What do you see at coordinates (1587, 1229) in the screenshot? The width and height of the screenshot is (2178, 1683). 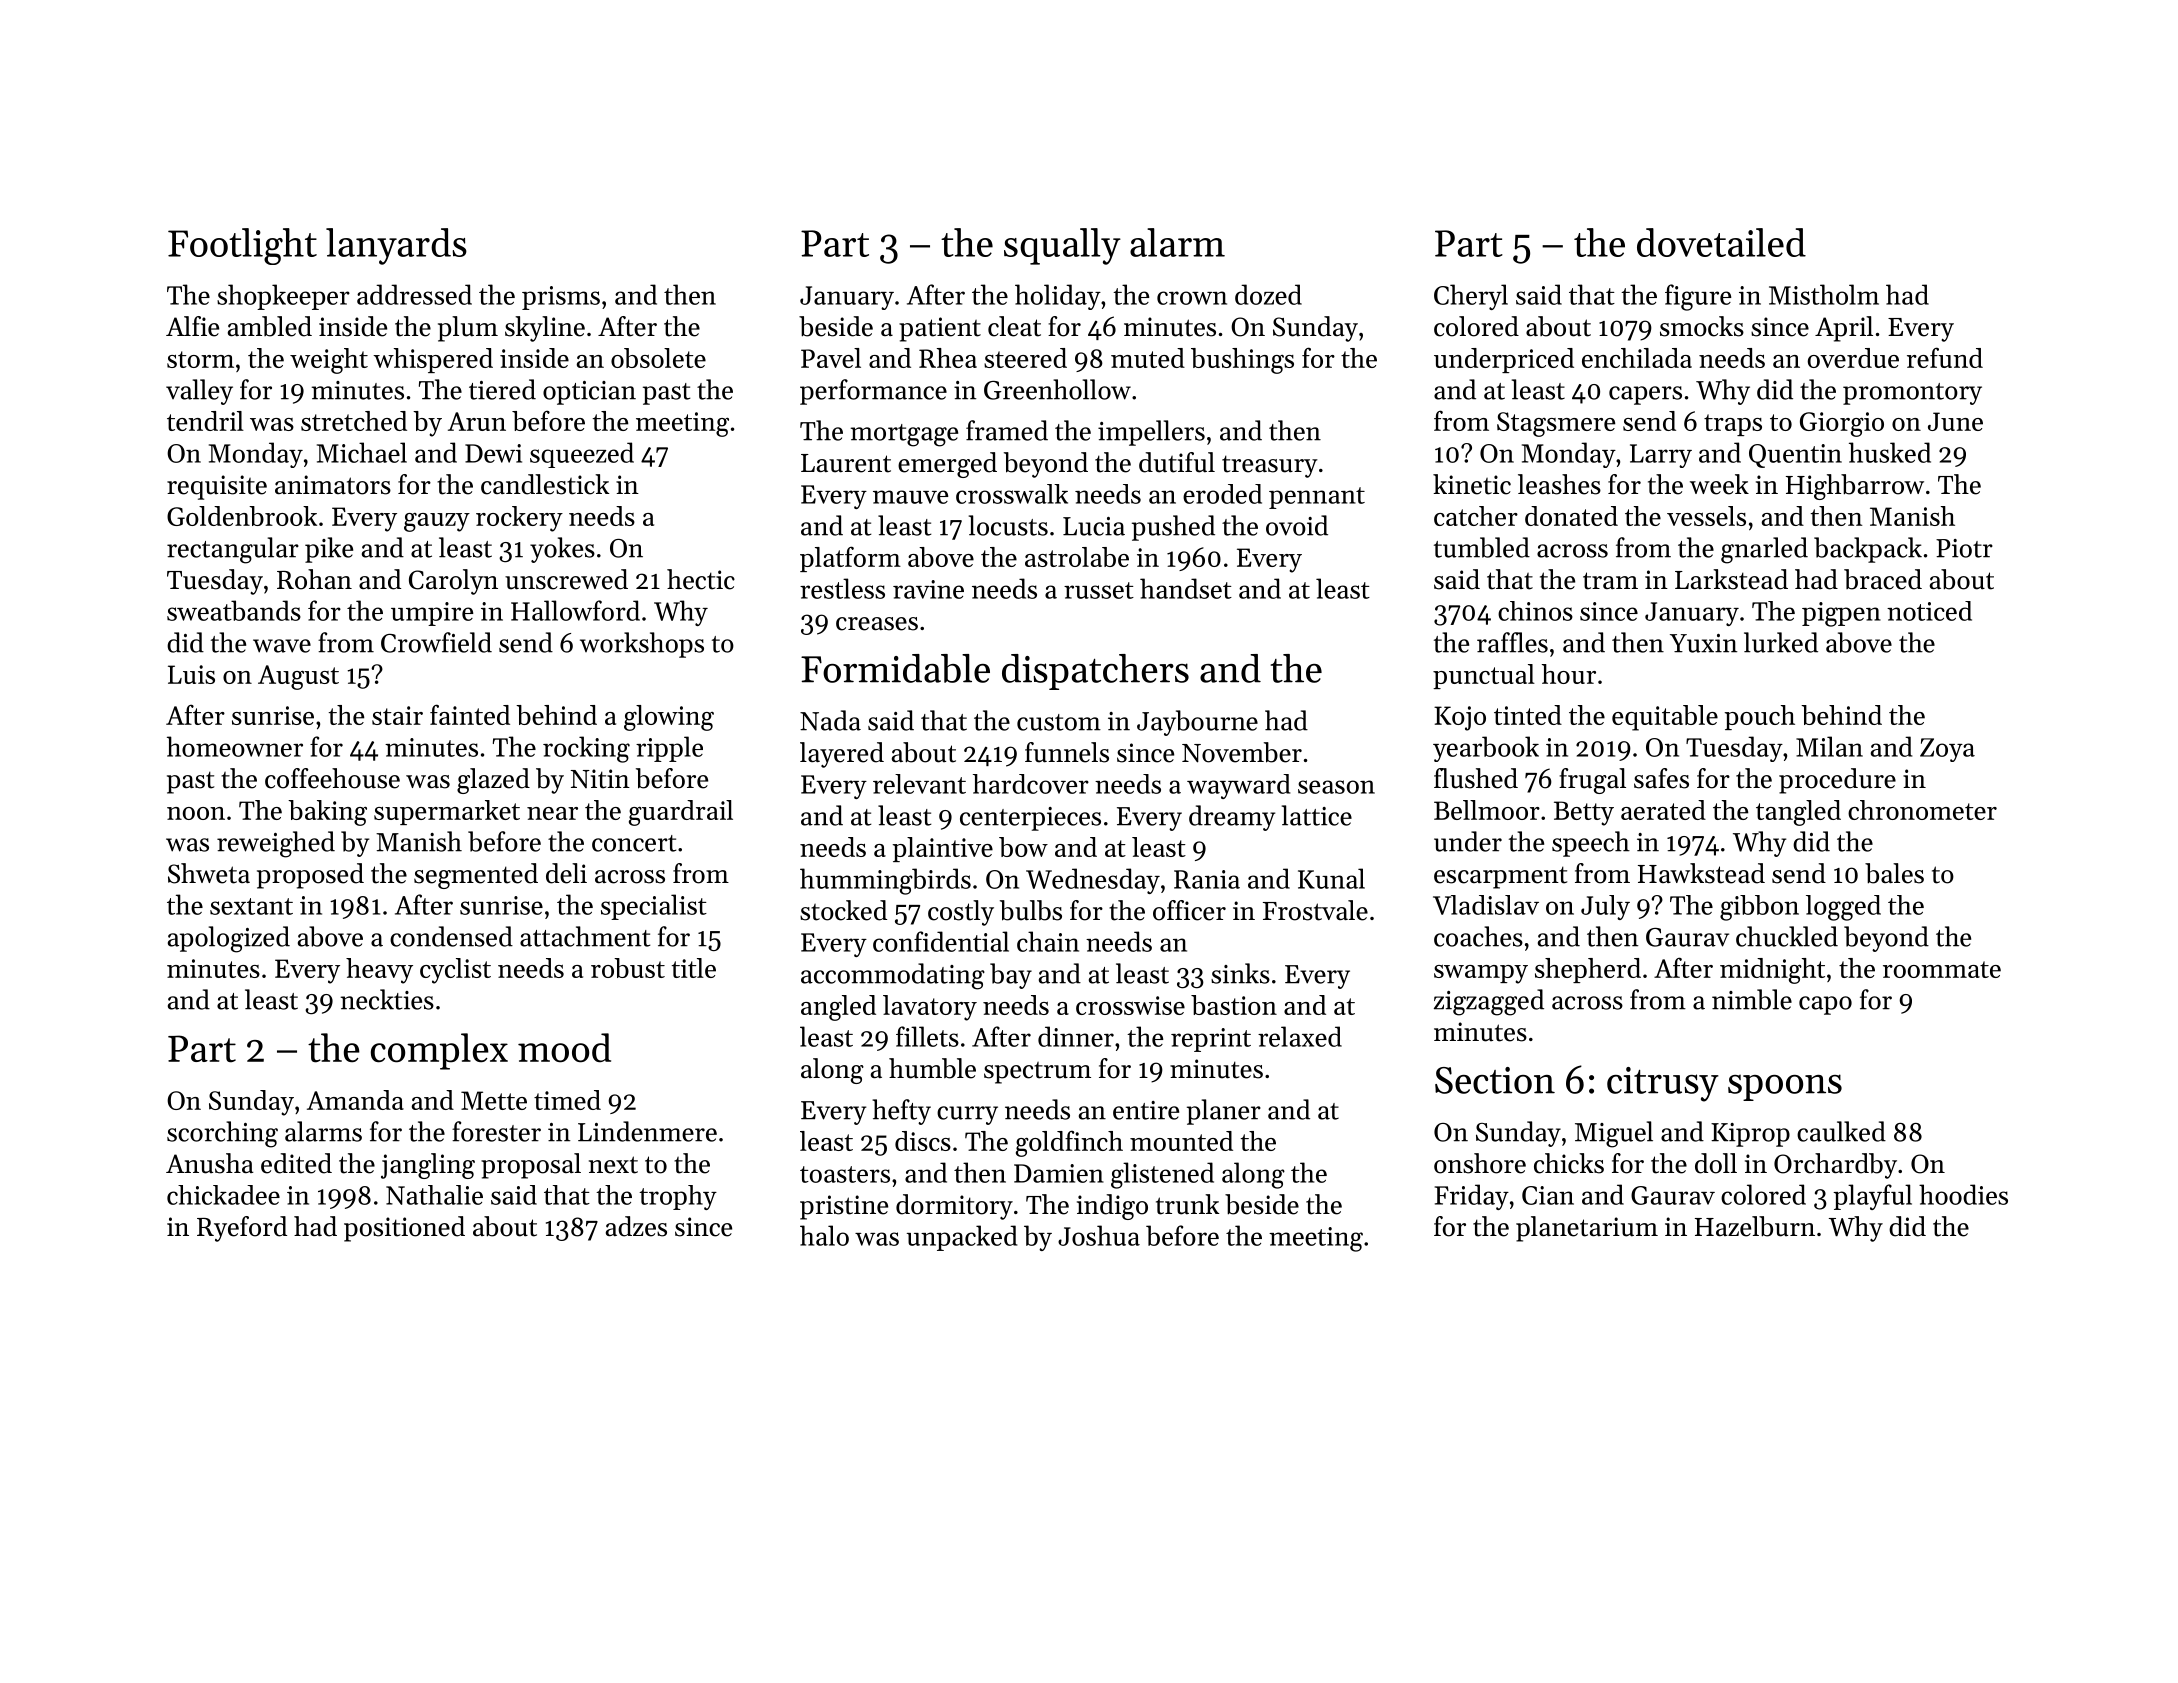 I see `planetarium` at bounding box center [1587, 1229].
